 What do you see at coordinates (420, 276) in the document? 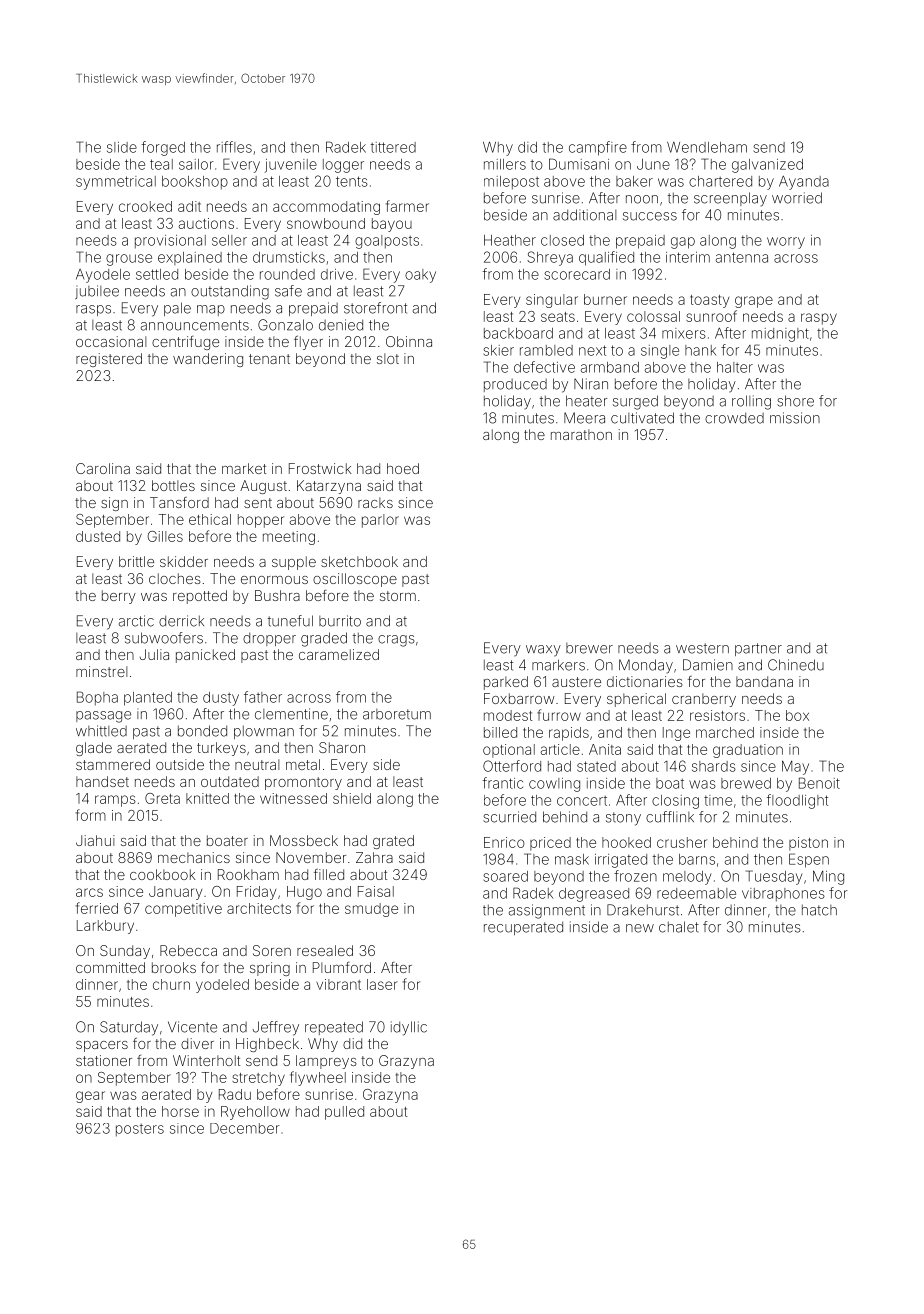
I see `oaky` at bounding box center [420, 276].
